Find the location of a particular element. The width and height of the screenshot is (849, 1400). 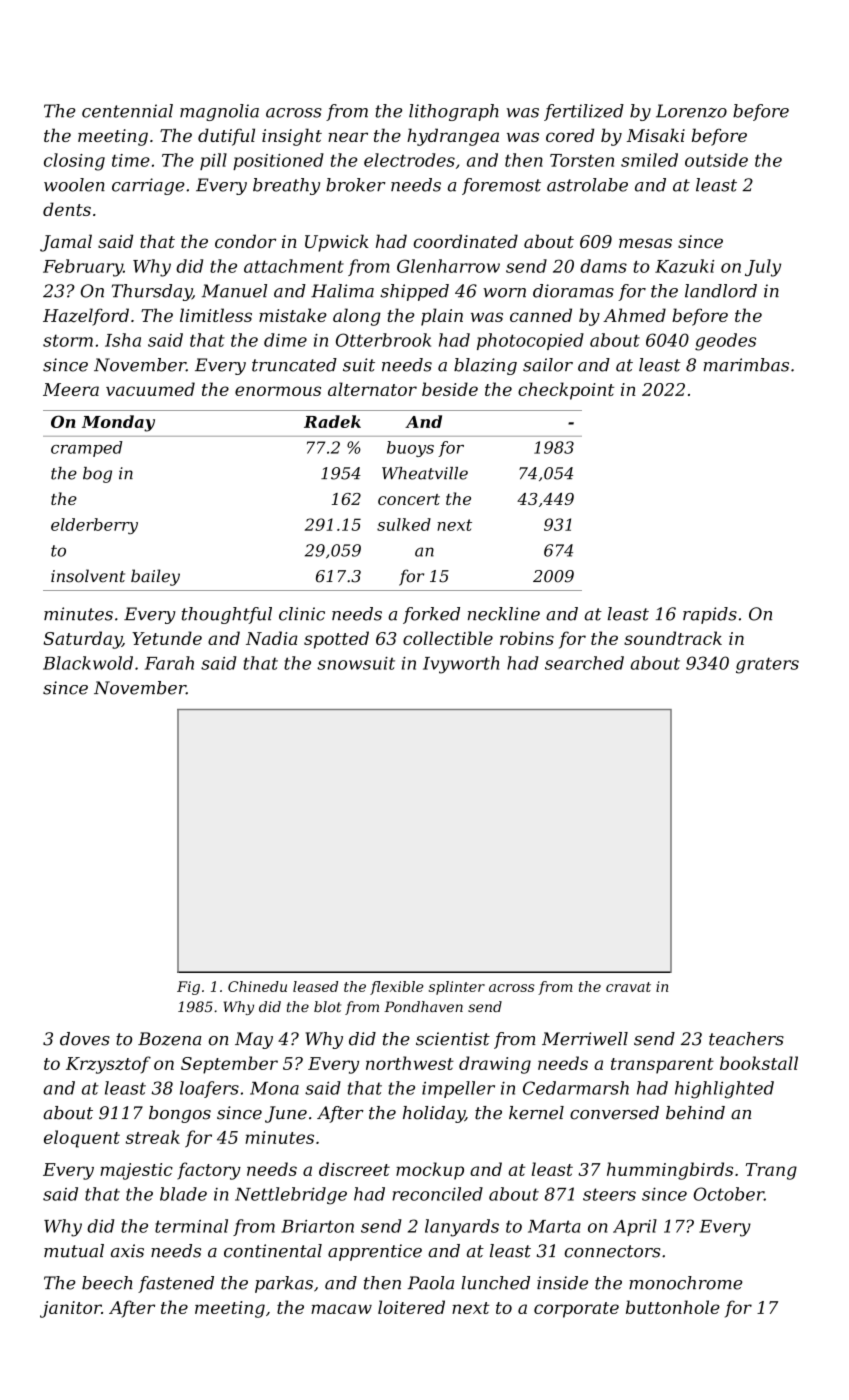

cravat is located at coordinates (628, 987).
